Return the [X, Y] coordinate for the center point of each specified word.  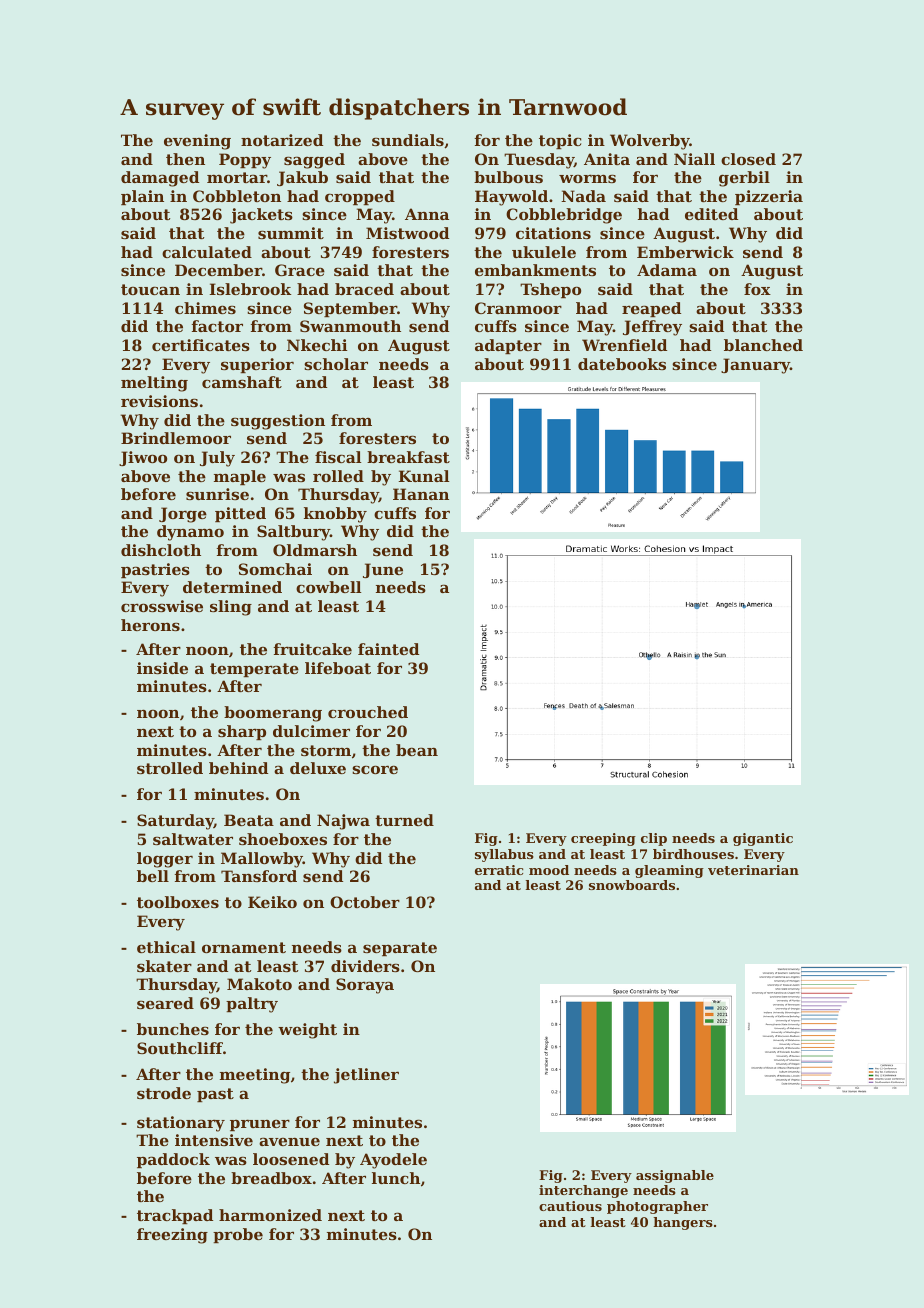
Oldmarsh [315, 550]
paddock [173, 1160]
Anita [607, 159]
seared [165, 1003]
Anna [427, 214]
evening [197, 142]
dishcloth [161, 550]
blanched [763, 345]
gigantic [763, 839]
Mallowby [262, 860]
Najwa [343, 822]
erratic [499, 870]
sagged [314, 161]
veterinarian [753, 870]
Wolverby [649, 142]
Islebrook [250, 289]
